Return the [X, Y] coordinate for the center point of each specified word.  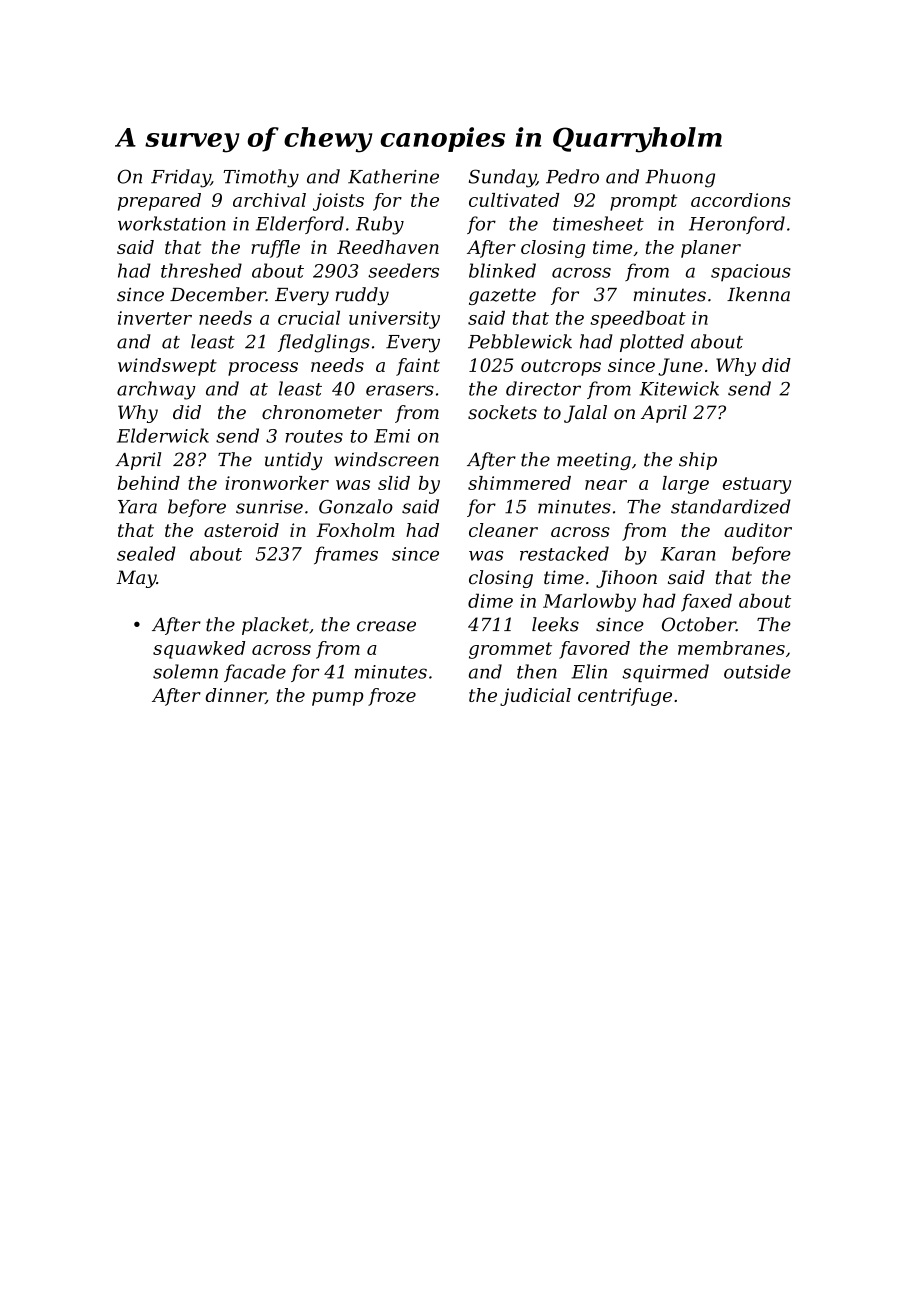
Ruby [380, 225]
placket [275, 626]
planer [711, 249]
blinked [502, 270]
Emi [392, 436]
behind [149, 483]
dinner [235, 696]
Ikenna [758, 294]
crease [386, 626]
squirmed [665, 673]
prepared [159, 202]
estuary [757, 485]
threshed [201, 270]
